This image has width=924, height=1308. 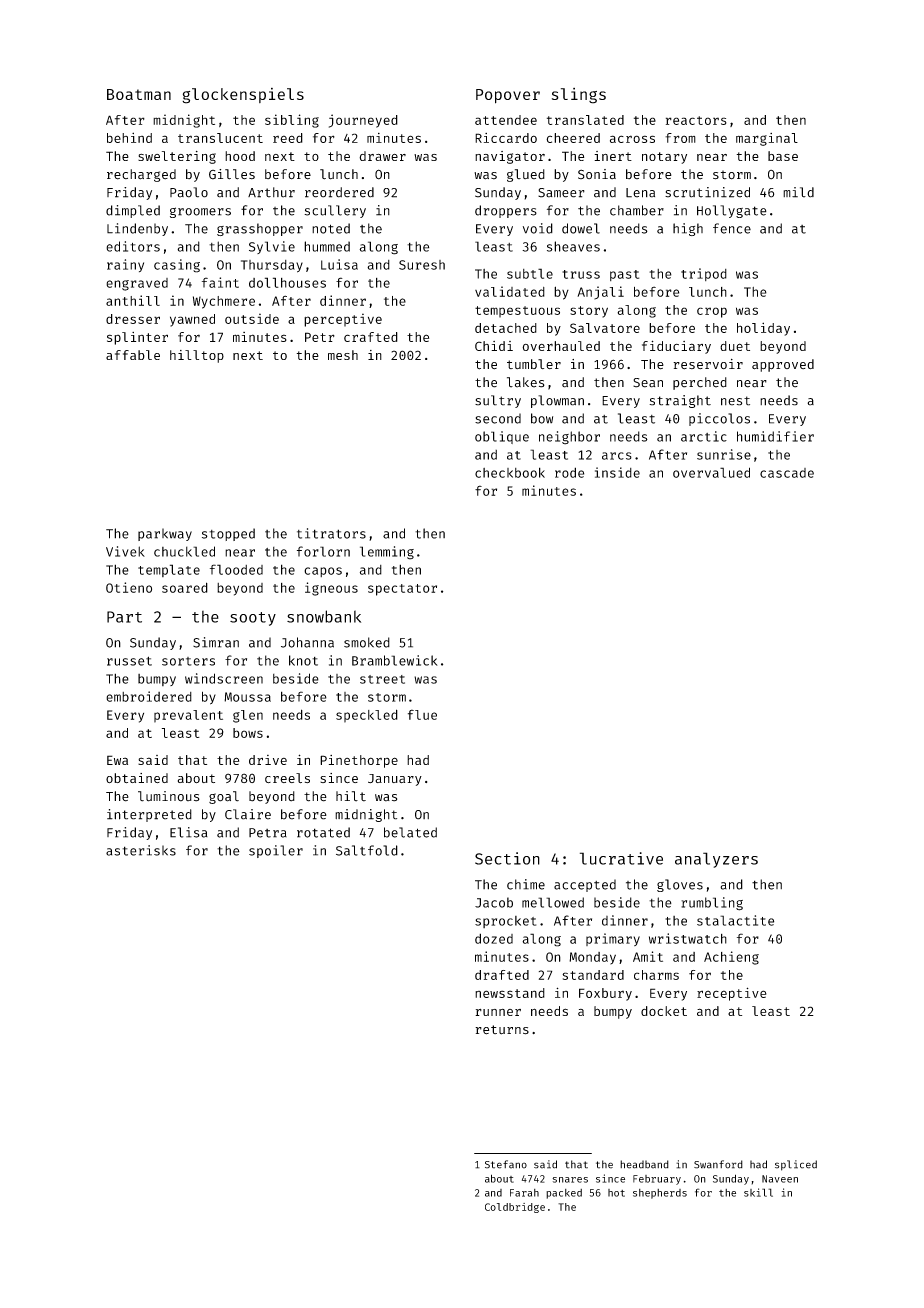 What do you see at coordinates (660, 1194) in the image?
I see `shepherds` at bounding box center [660, 1194].
